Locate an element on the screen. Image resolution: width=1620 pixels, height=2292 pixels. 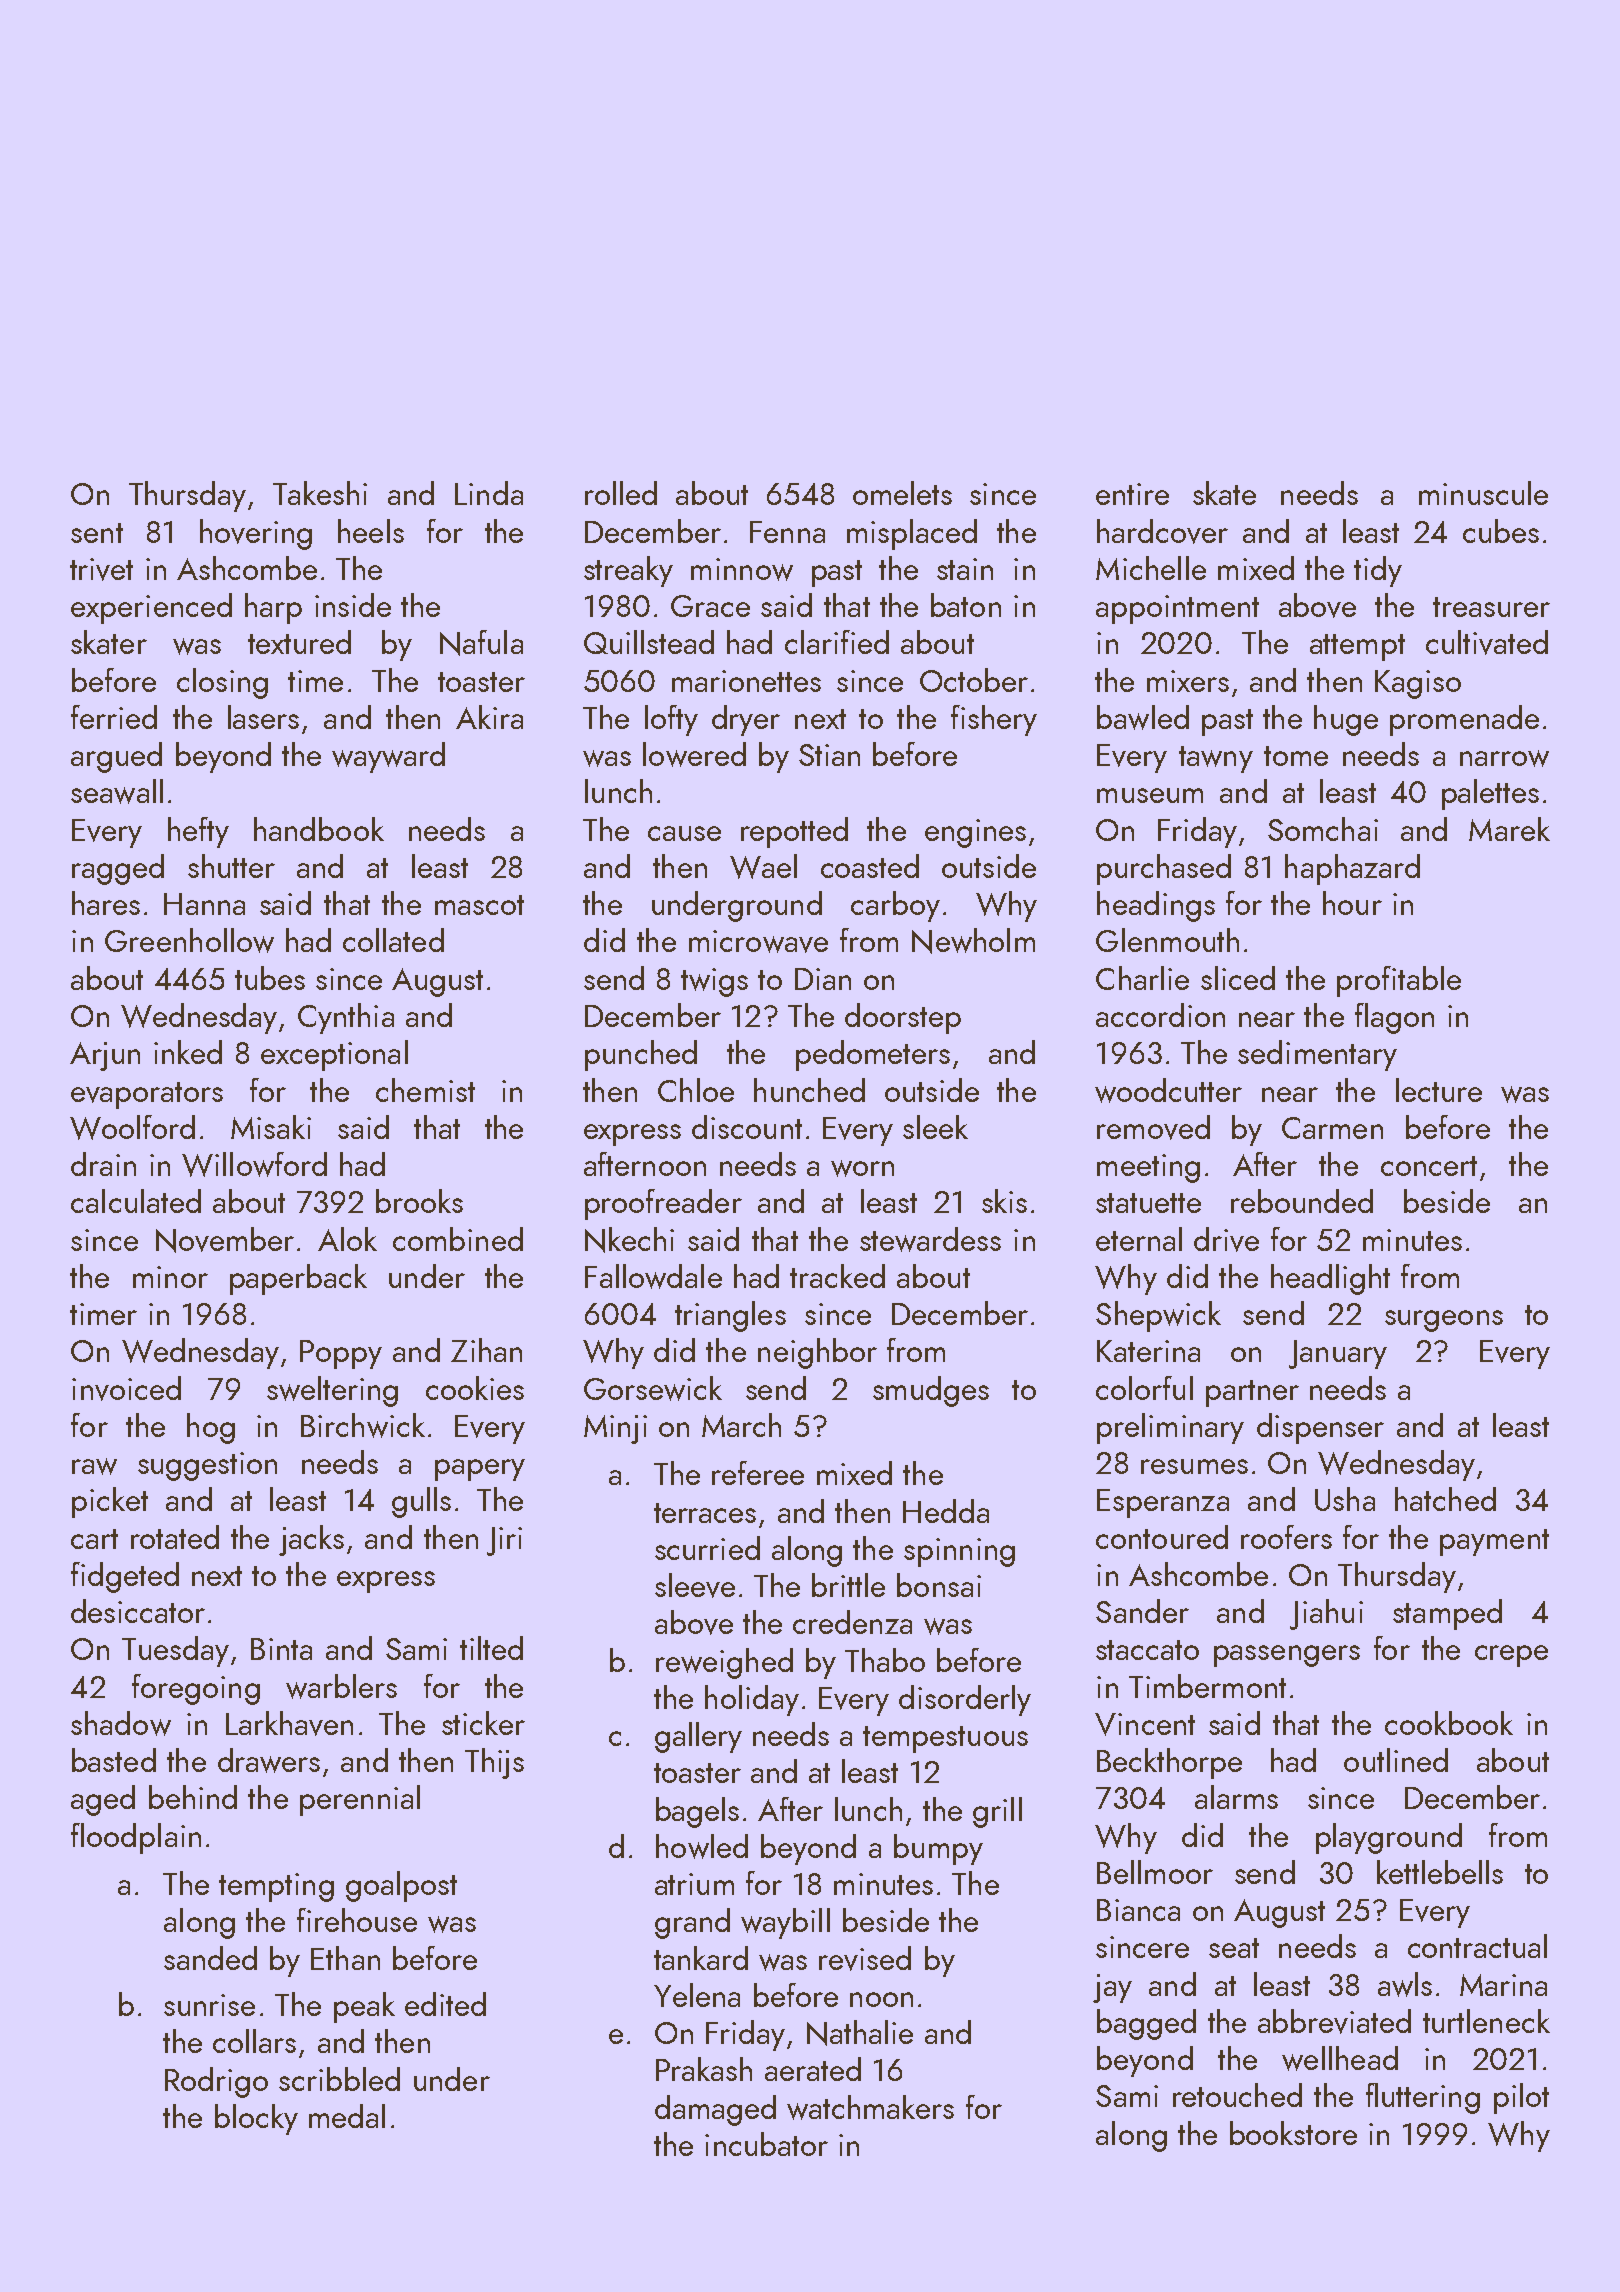
roofers is located at coordinates (1286, 1537).
